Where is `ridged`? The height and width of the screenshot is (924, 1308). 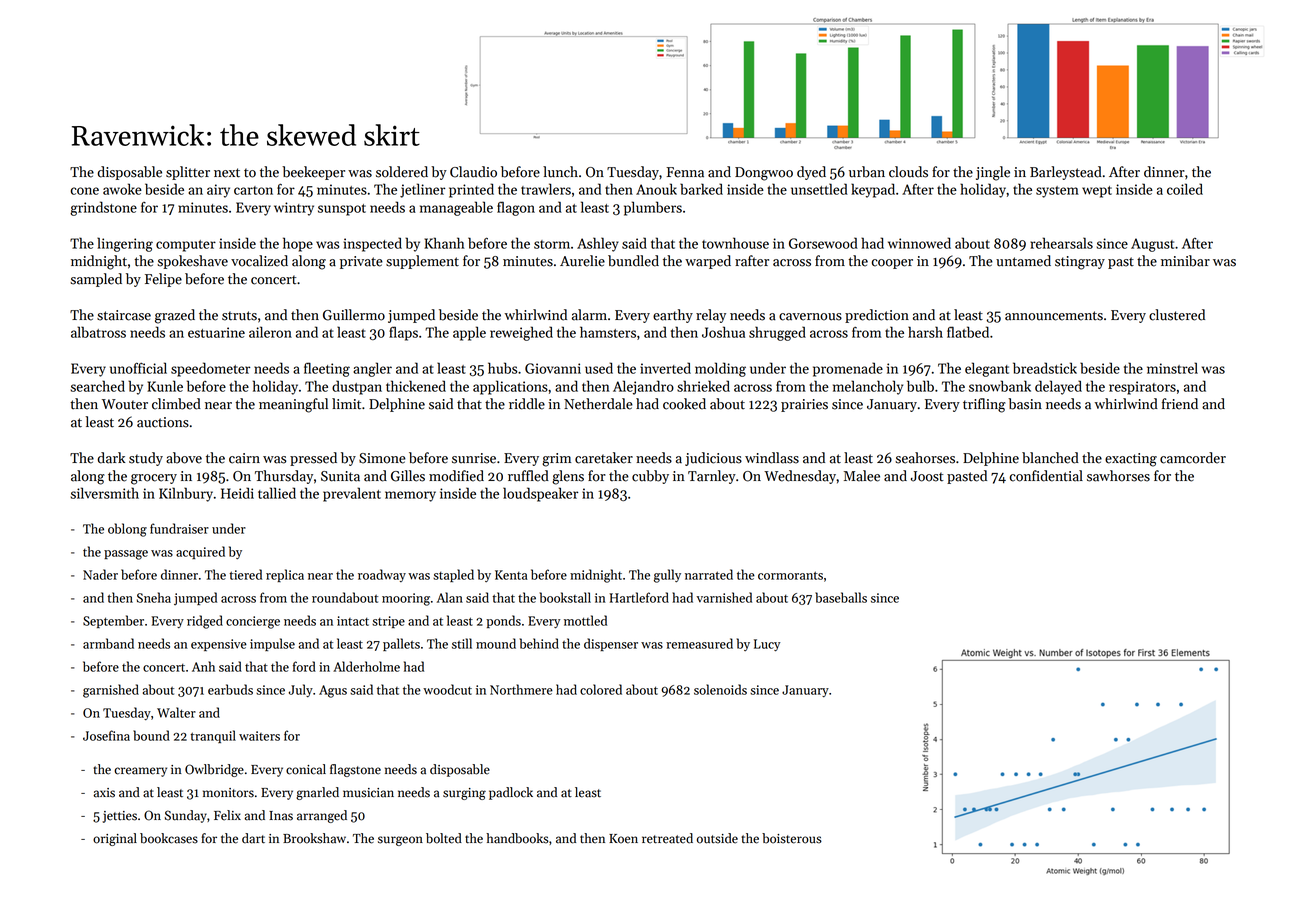 ridged is located at coordinates (205, 622).
